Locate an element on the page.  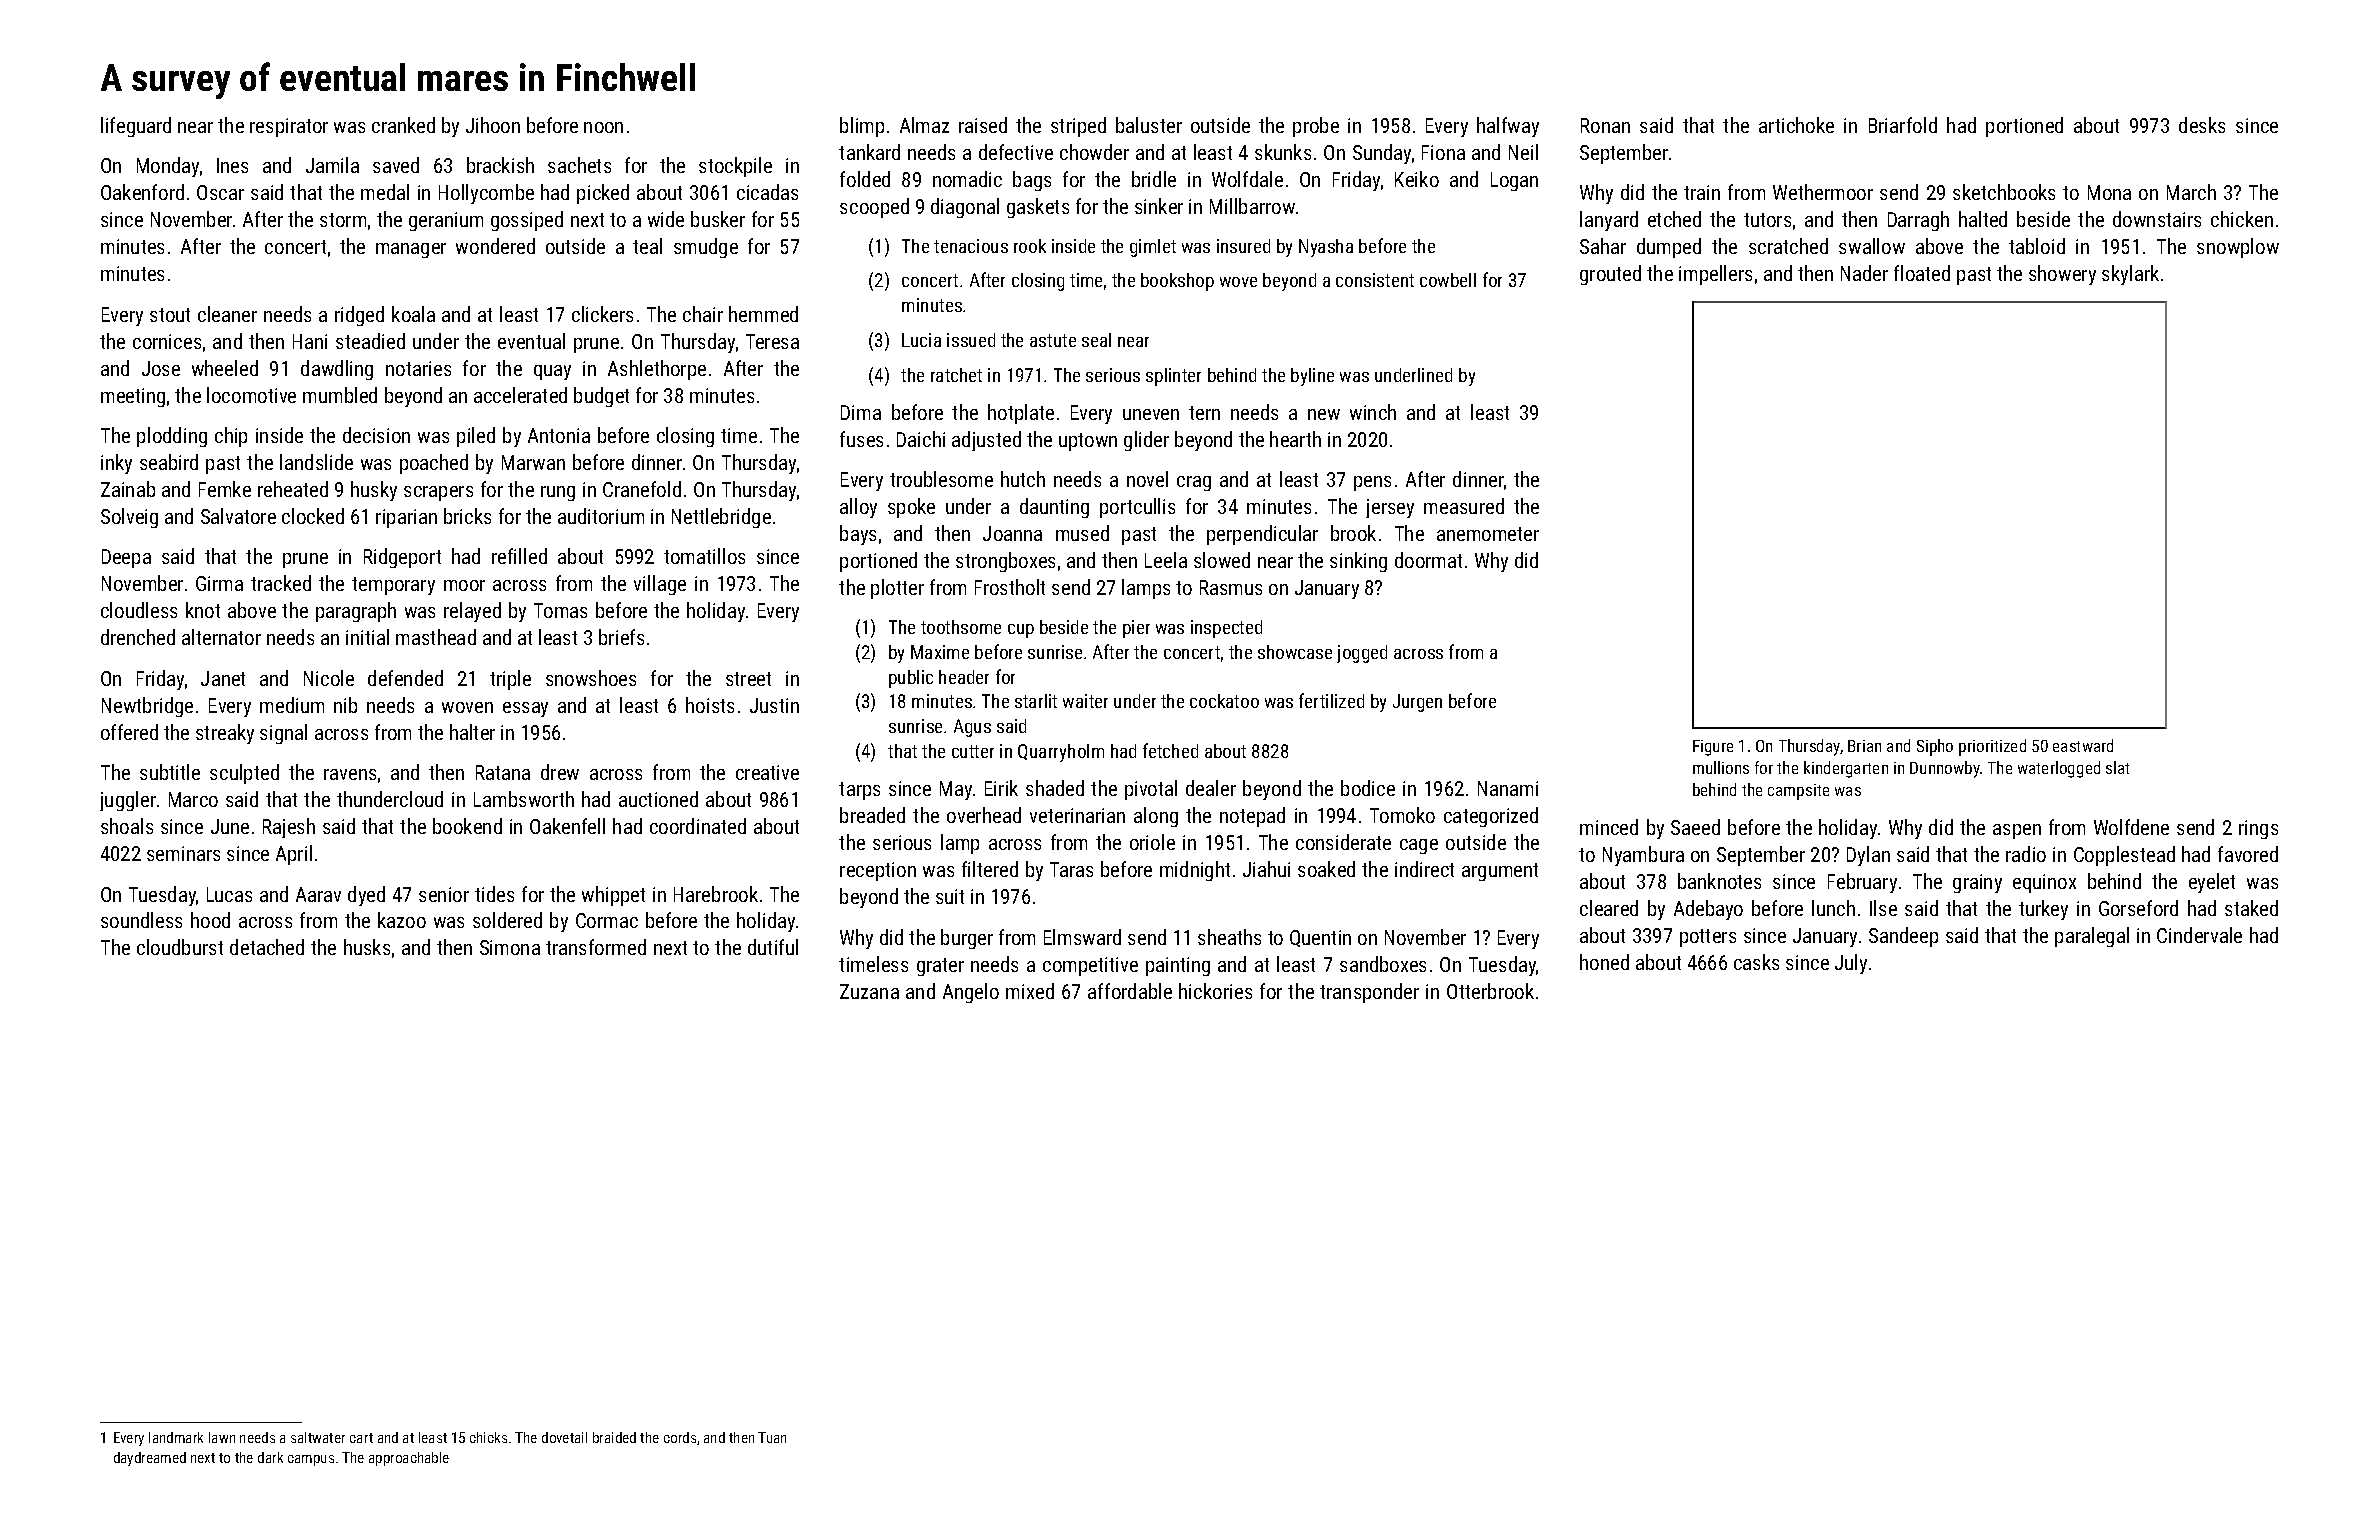
campus is located at coordinates (311, 1460).
